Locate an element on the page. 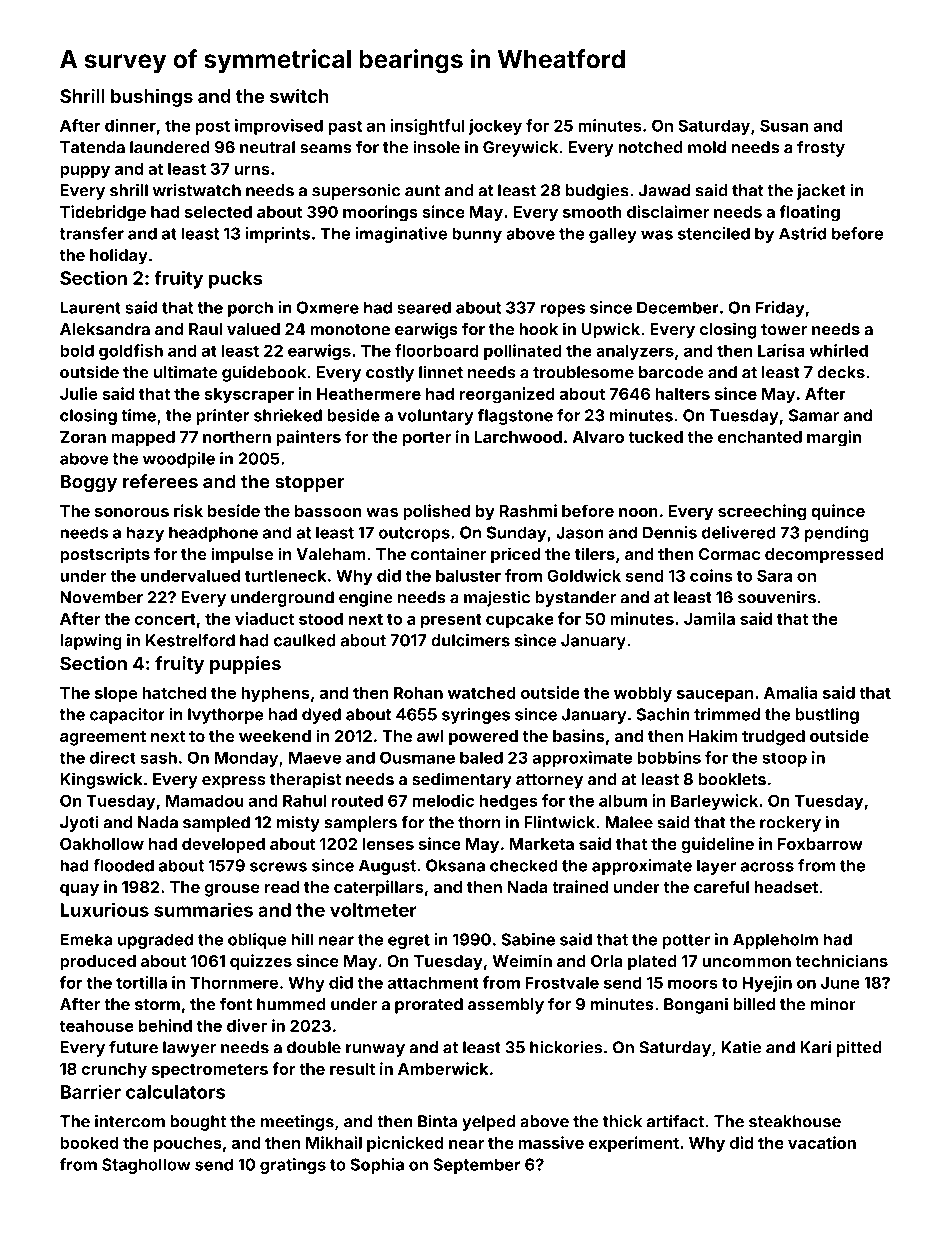 Image resolution: width=952 pixels, height=1233 pixels. Rashmi is located at coordinates (528, 510).
